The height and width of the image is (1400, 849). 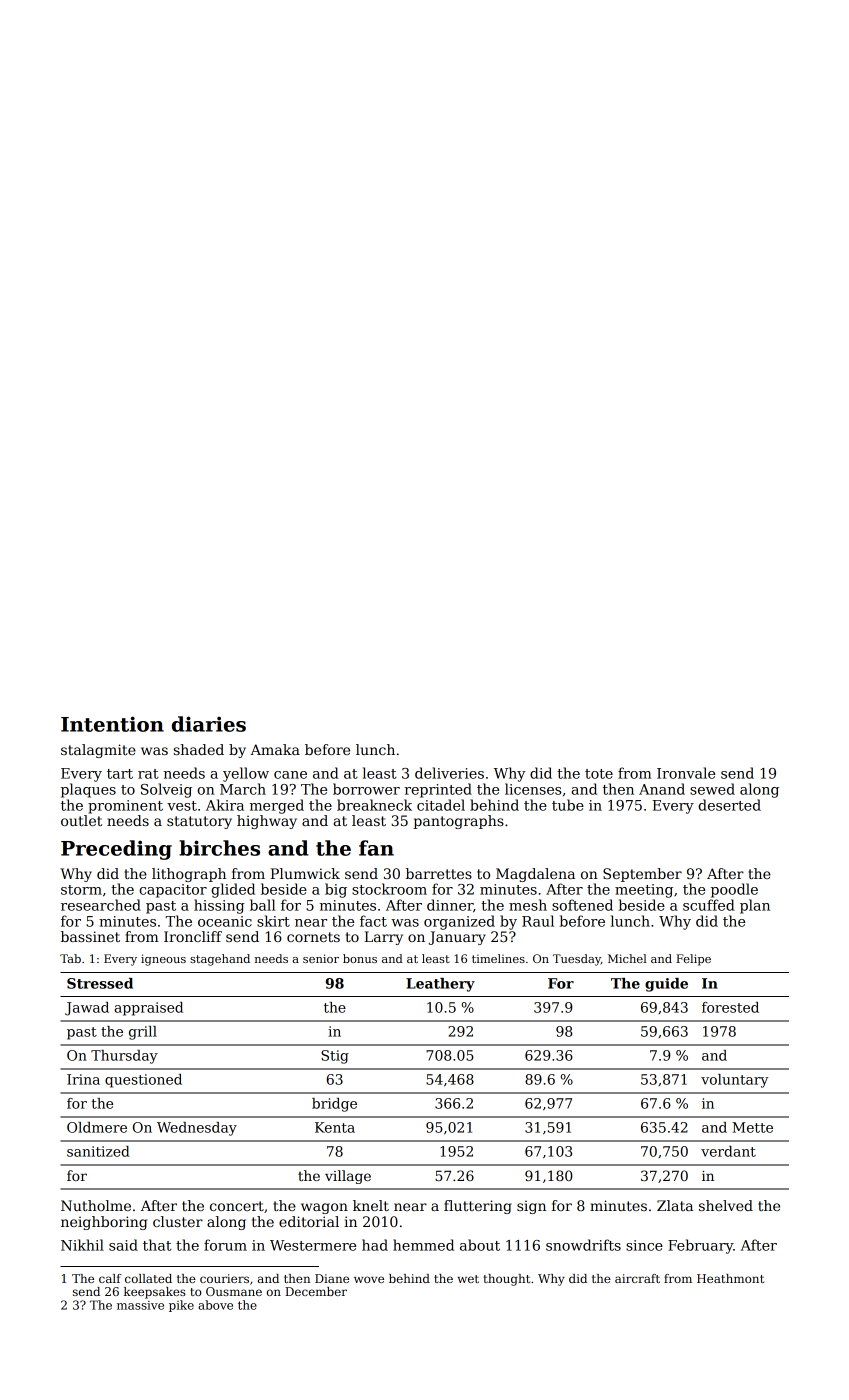 What do you see at coordinates (693, 960) in the image?
I see `Felipe` at bounding box center [693, 960].
